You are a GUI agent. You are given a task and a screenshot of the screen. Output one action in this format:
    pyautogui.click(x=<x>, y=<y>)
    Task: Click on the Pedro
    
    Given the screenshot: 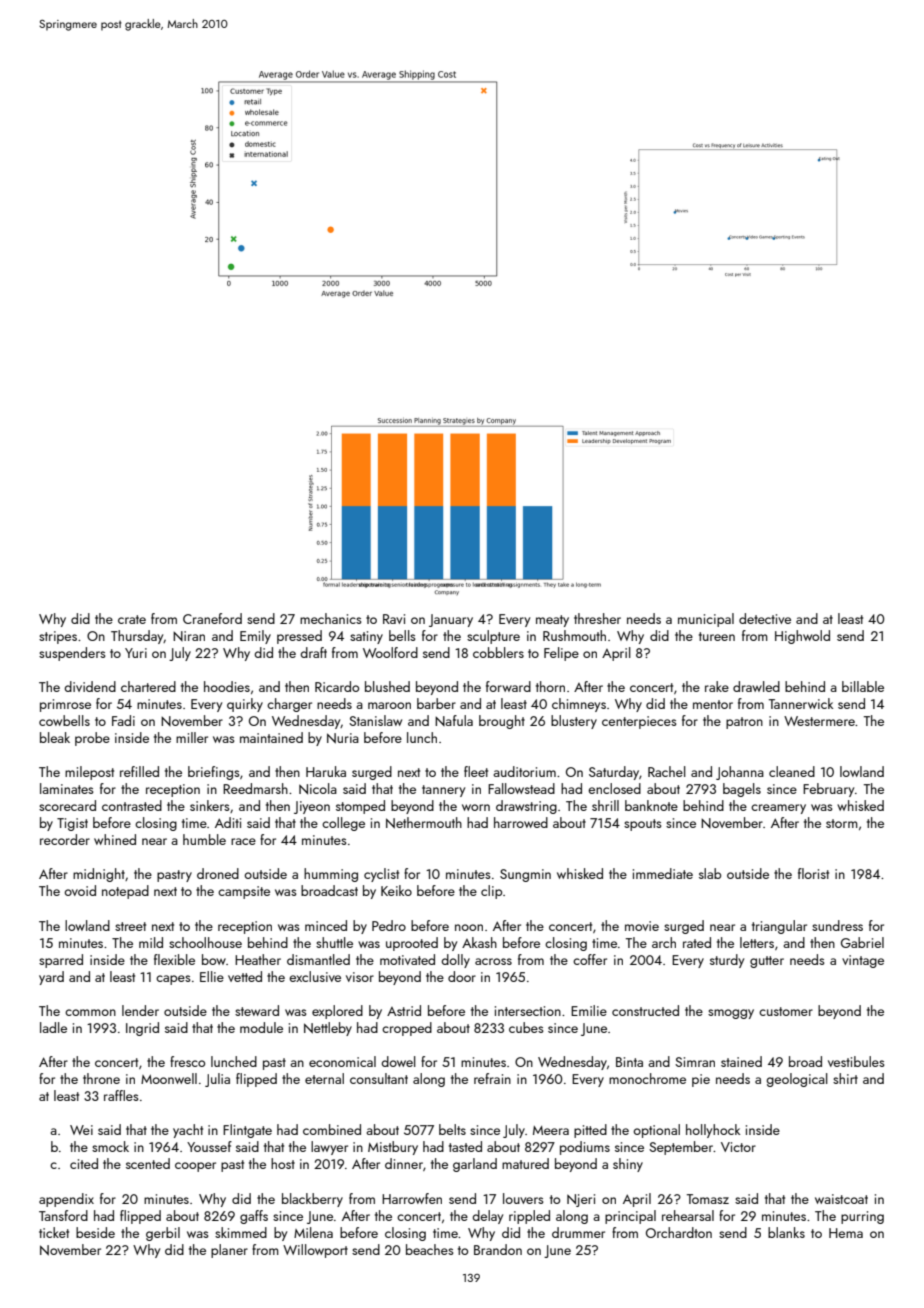 What is the action you would take?
    pyautogui.click(x=389, y=925)
